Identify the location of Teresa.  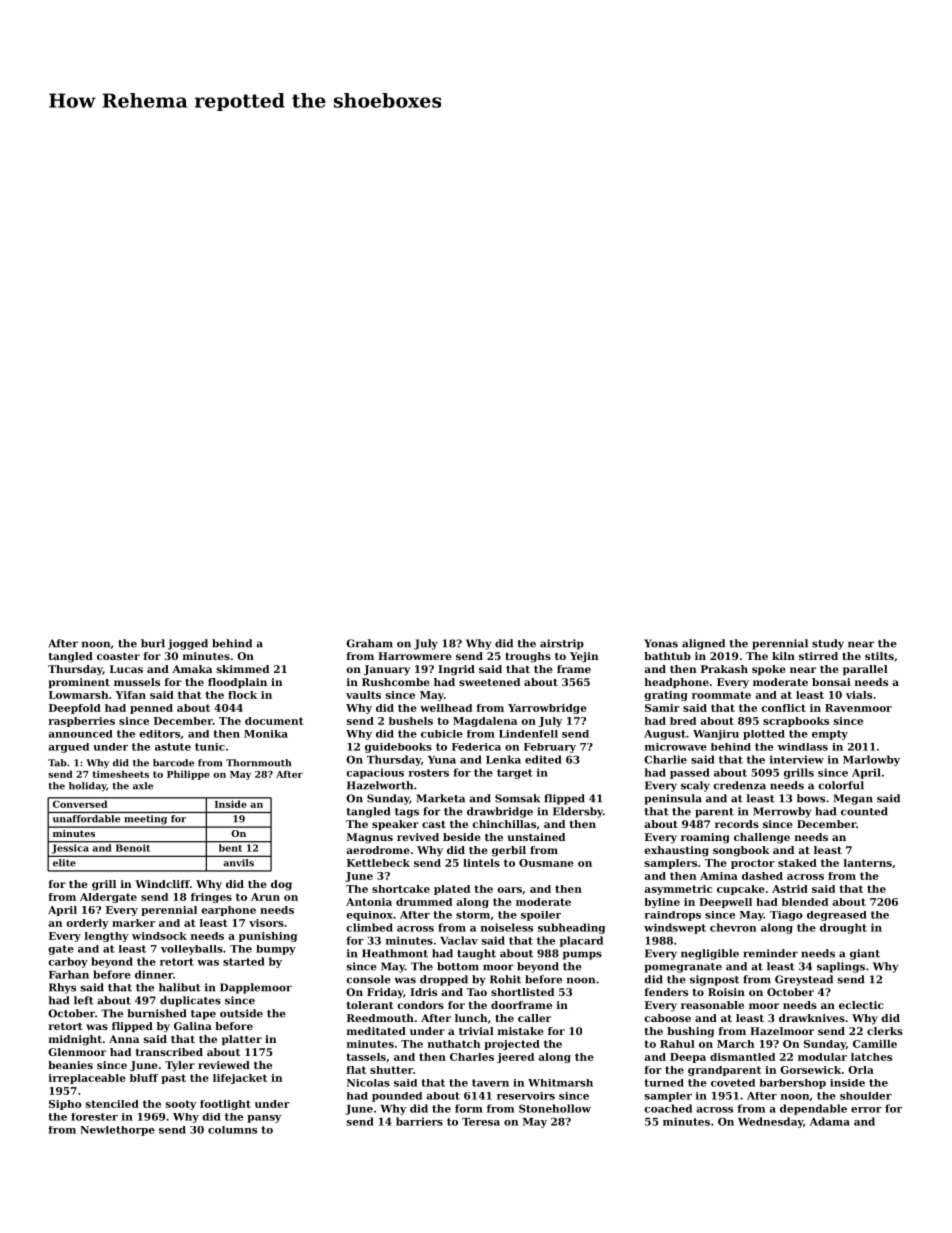
(481, 1122).
